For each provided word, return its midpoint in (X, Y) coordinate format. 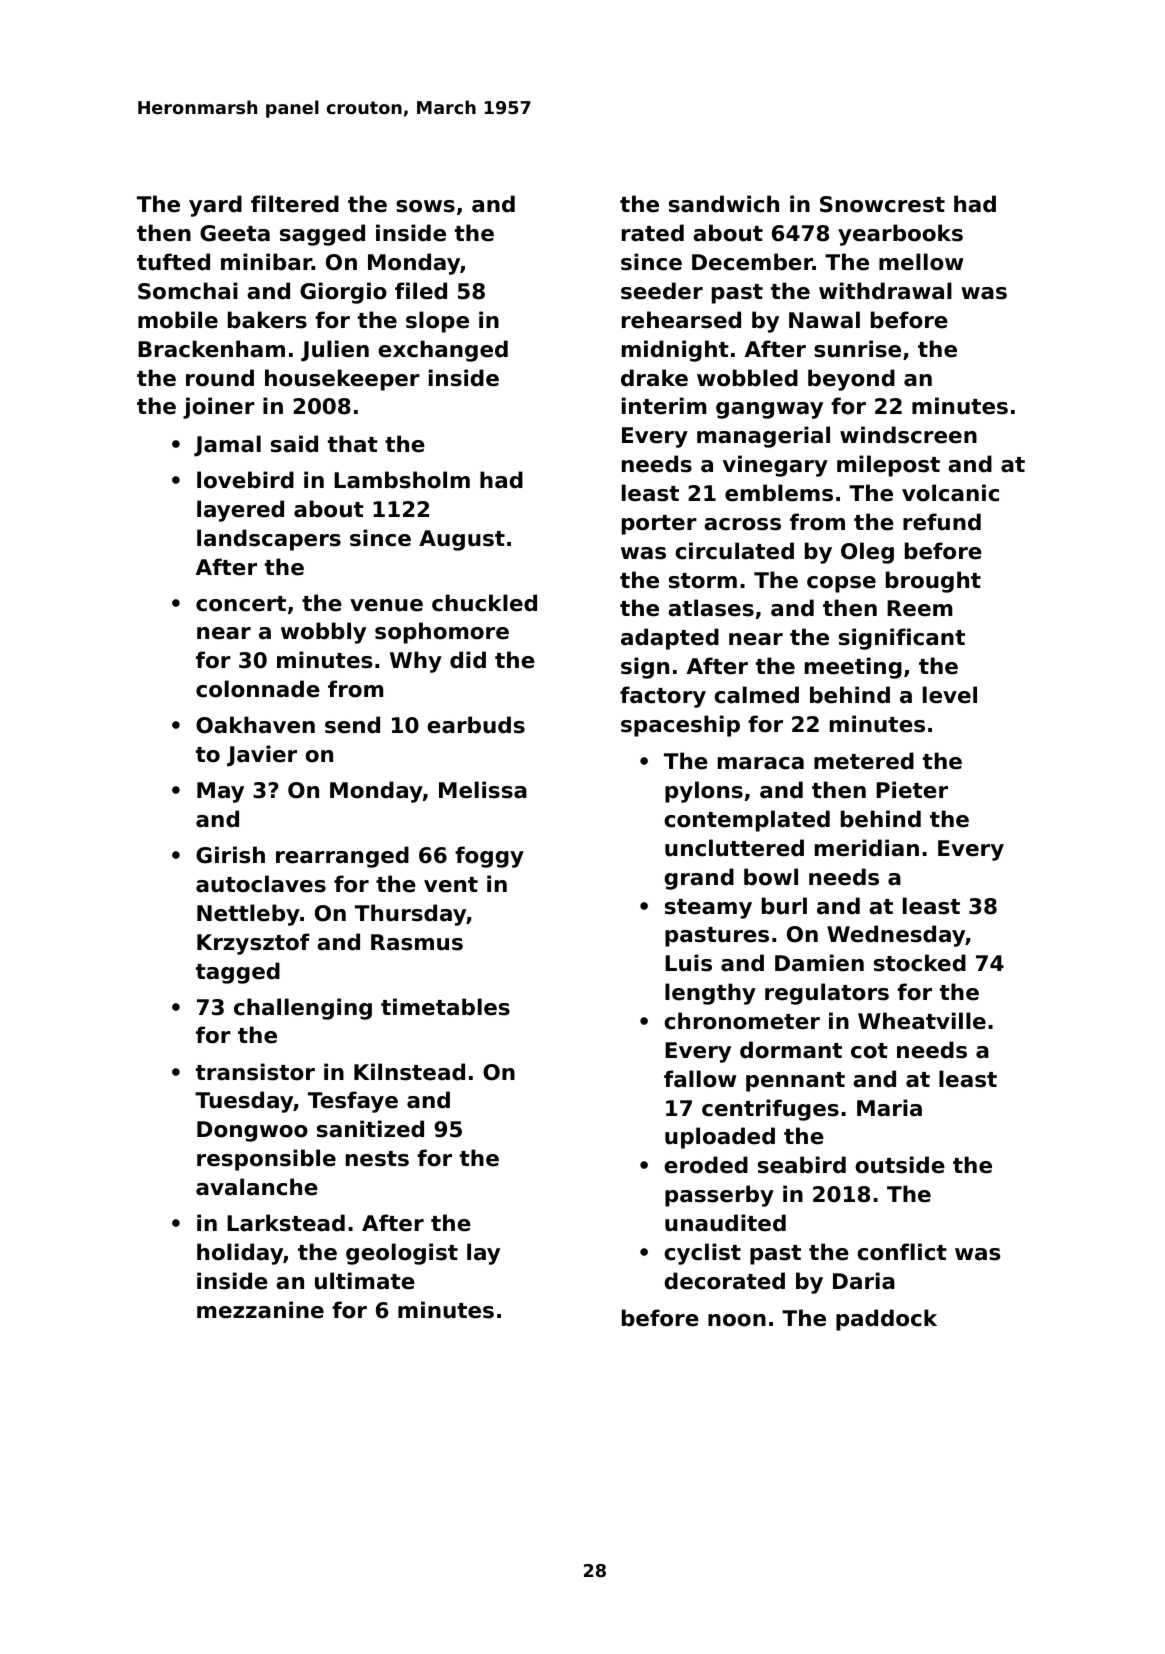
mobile (178, 320)
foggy (489, 857)
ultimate (365, 1281)
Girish (230, 855)
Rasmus (417, 942)
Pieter (912, 790)
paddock (886, 1320)
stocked (920, 963)
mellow (921, 262)
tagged (238, 973)
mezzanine (260, 1310)
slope (437, 322)
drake (654, 378)
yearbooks (900, 235)
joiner (219, 408)
